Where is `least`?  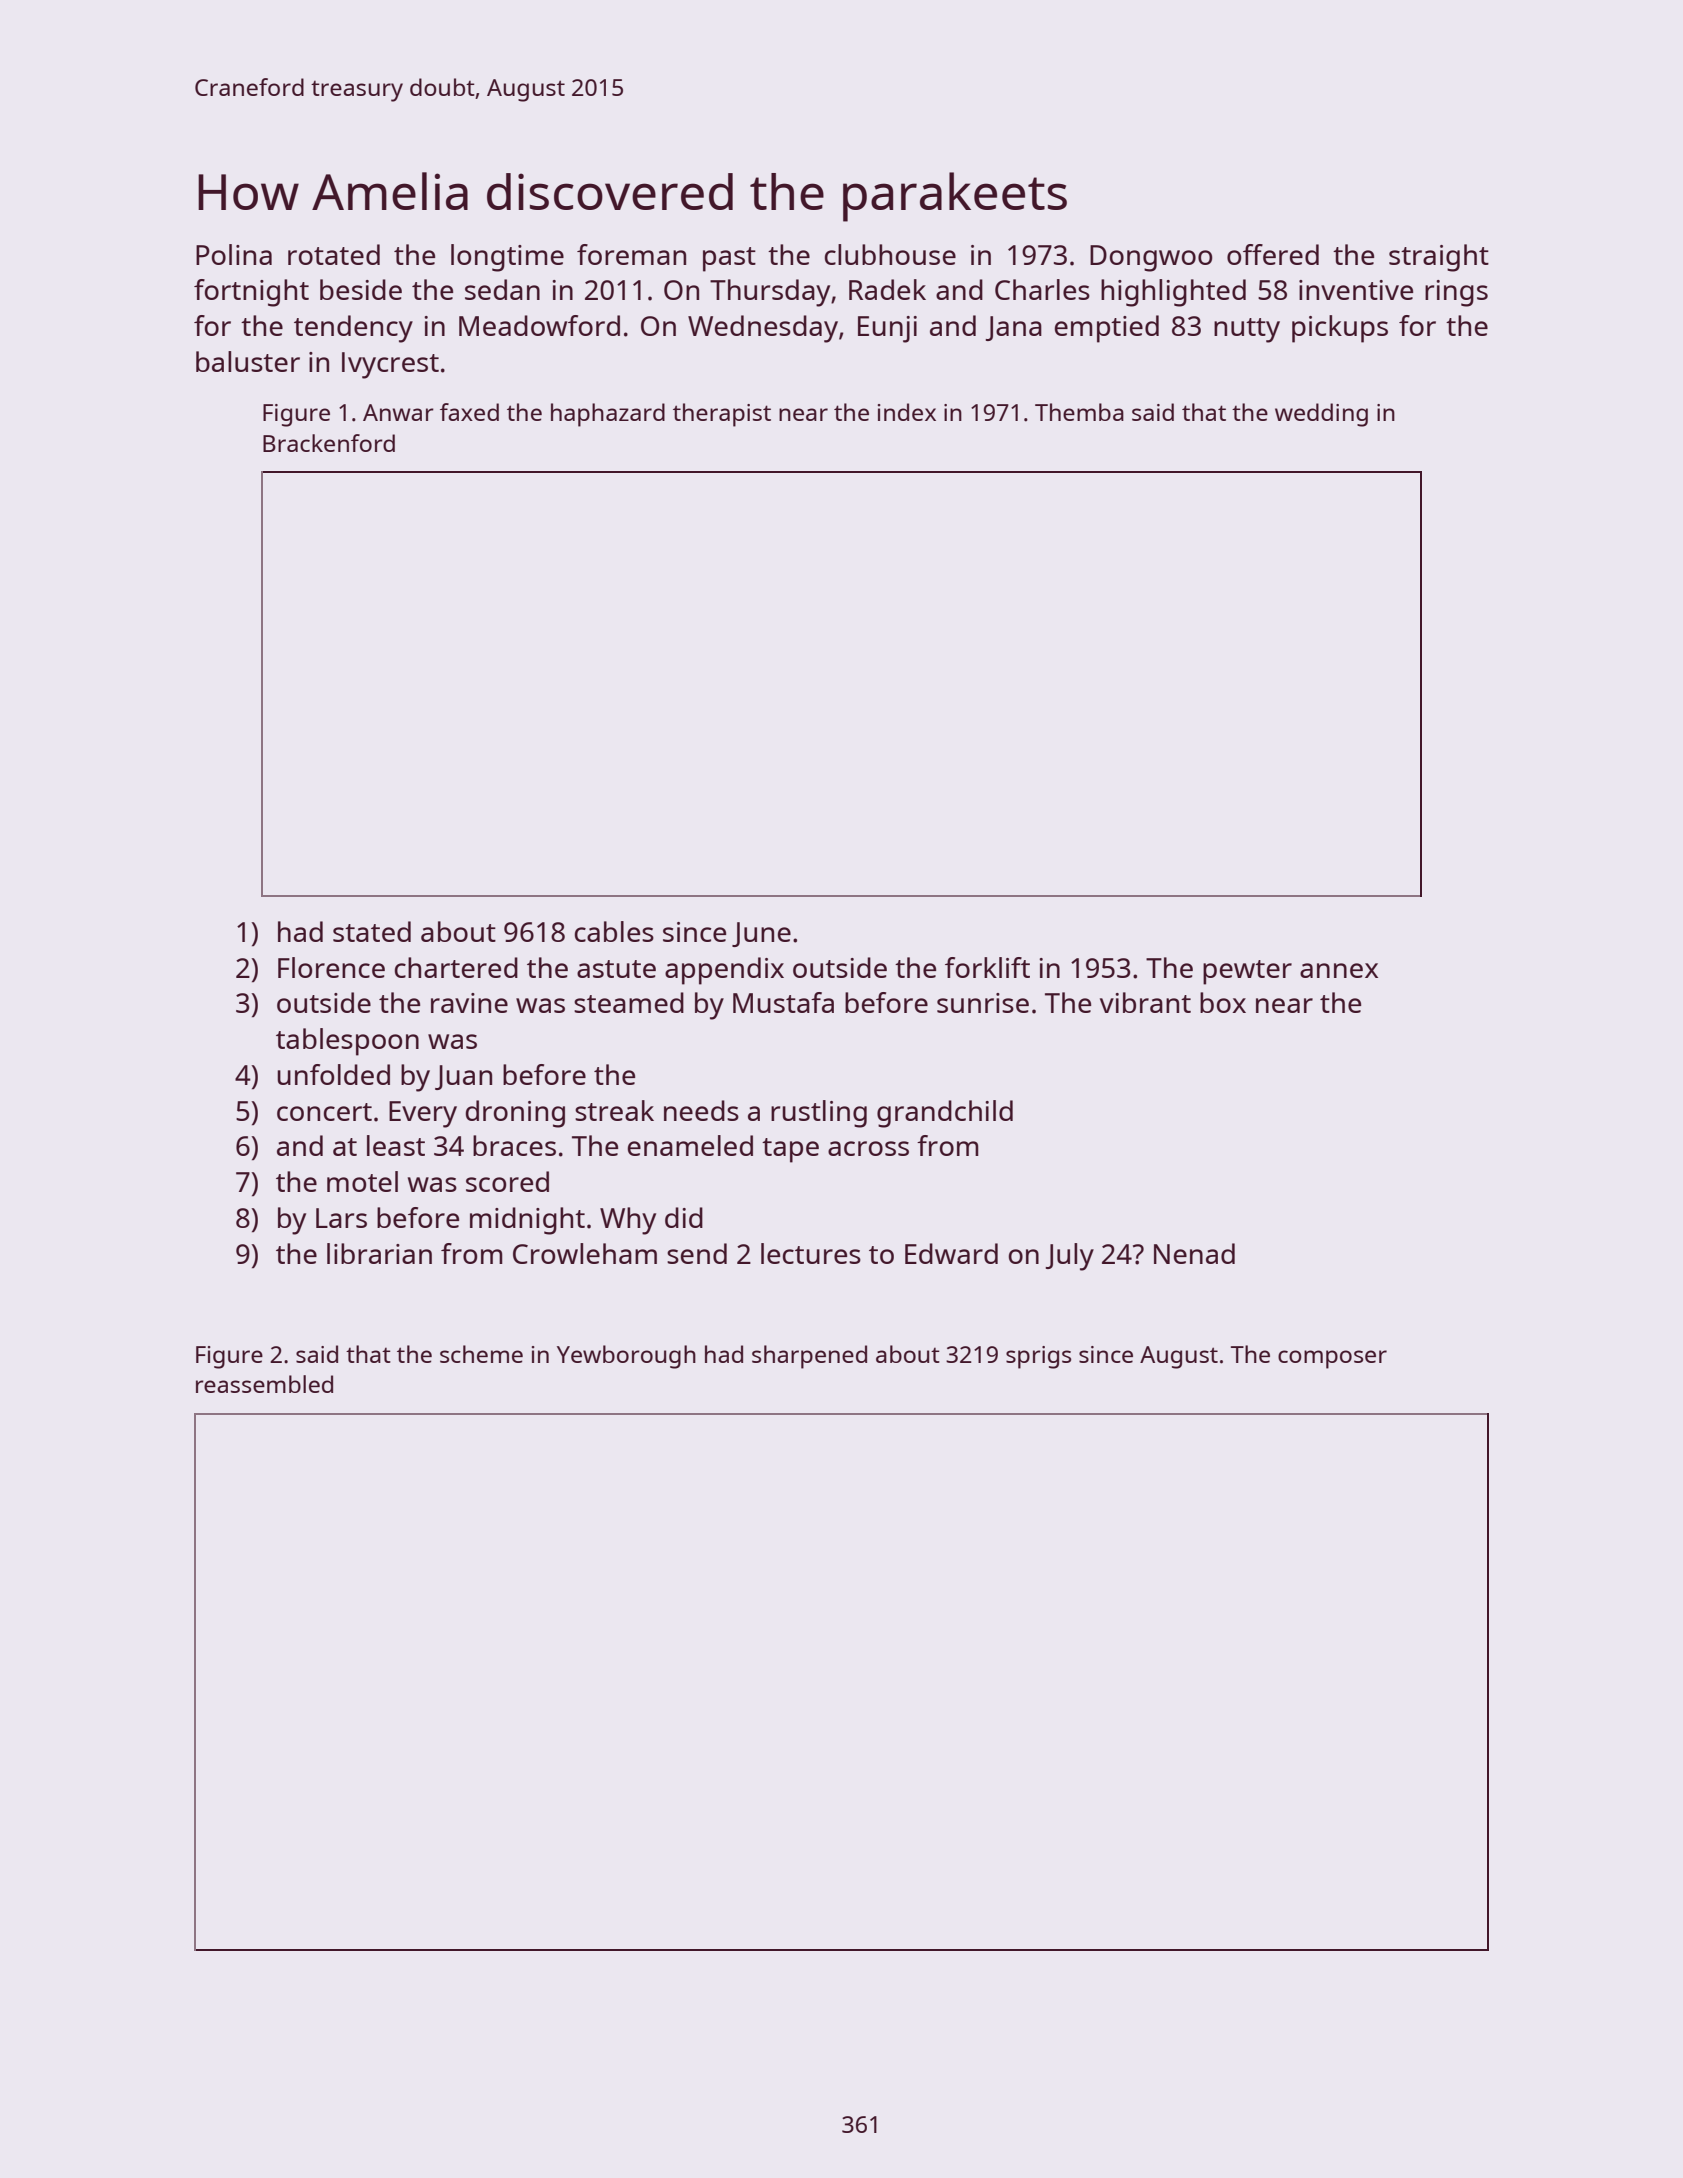
least is located at coordinates (396, 1145).
